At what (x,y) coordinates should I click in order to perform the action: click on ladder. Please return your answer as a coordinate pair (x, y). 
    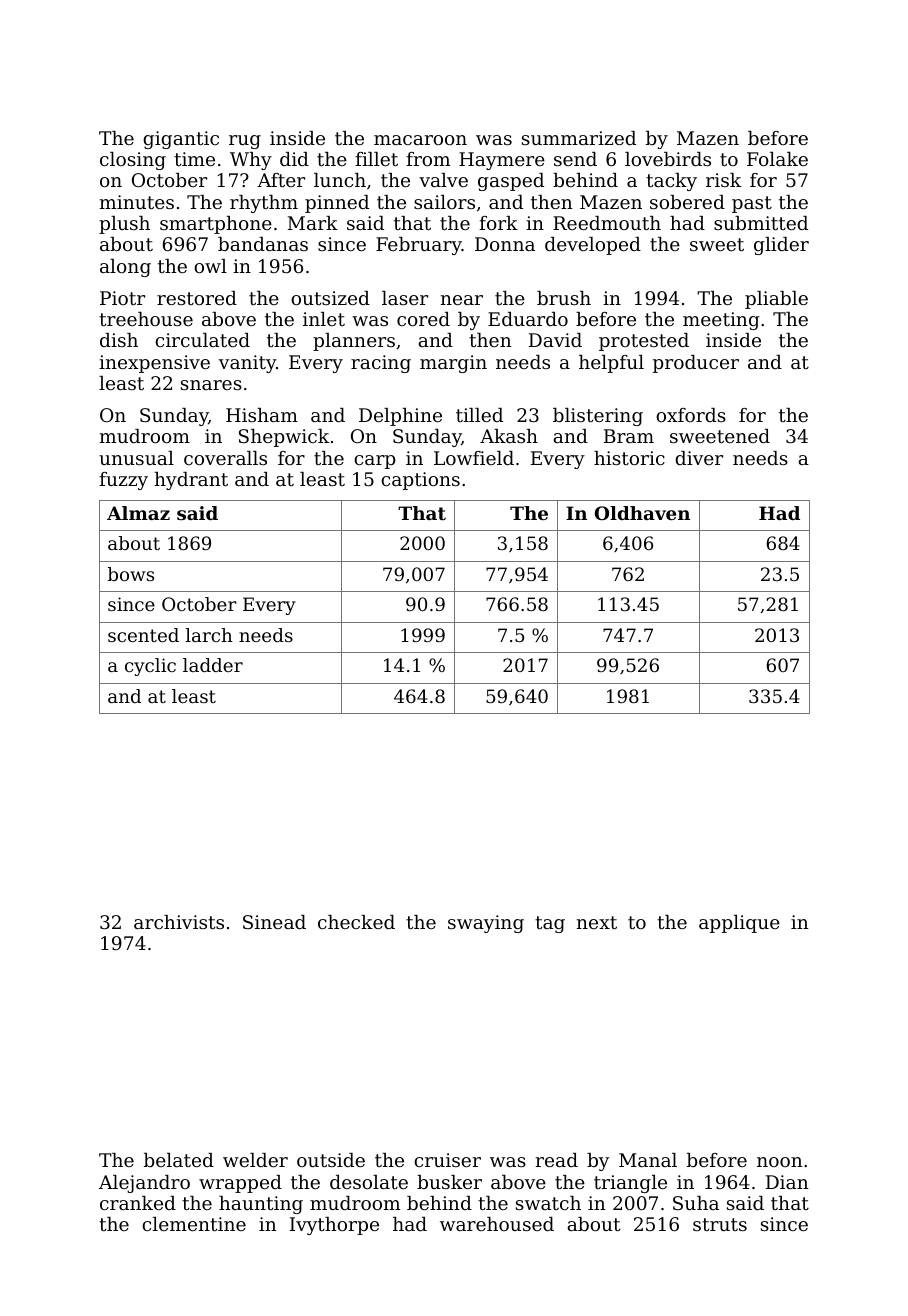
    Looking at the image, I should click on (213, 665).
